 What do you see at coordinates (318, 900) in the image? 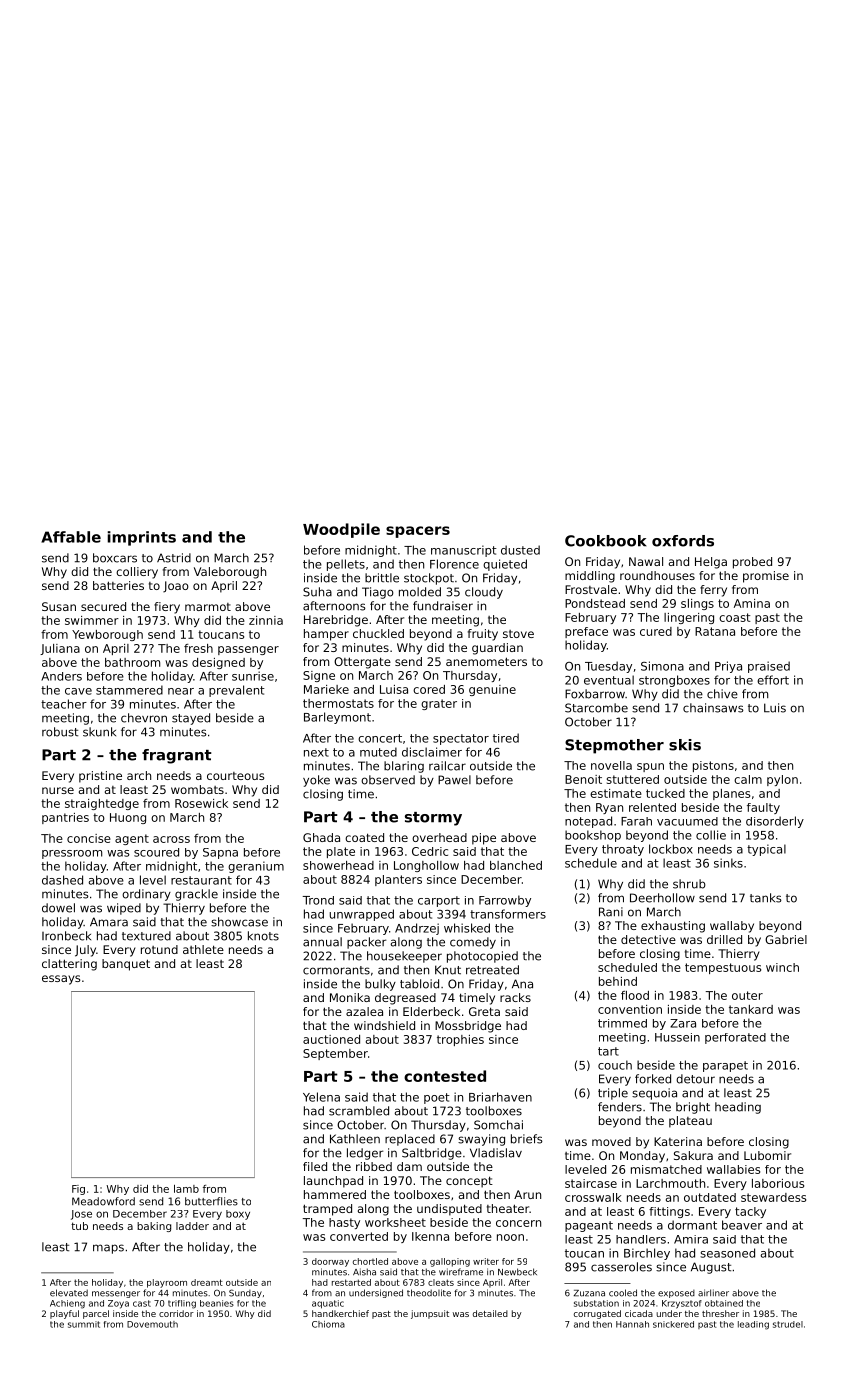
I see `Trond` at bounding box center [318, 900].
